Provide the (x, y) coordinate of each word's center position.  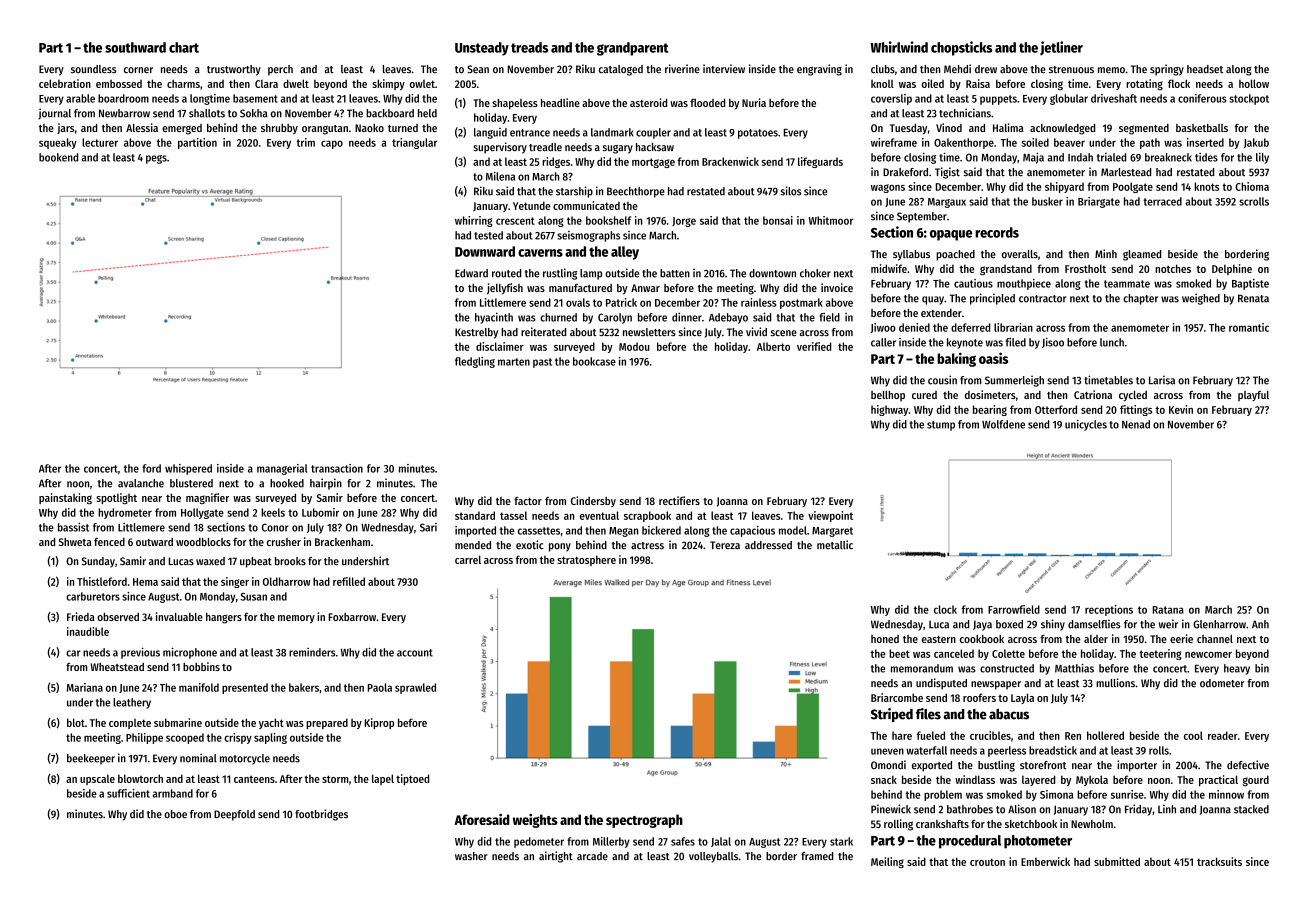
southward (135, 47)
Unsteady (482, 49)
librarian (1013, 327)
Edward (471, 273)
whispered (188, 469)
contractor (1043, 299)
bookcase (594, 361)
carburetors (93, 596)
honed (885, 639)
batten (675, 273)
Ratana (1168, 610)
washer (471, 856)
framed (817, 856)
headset (1205, 69)
